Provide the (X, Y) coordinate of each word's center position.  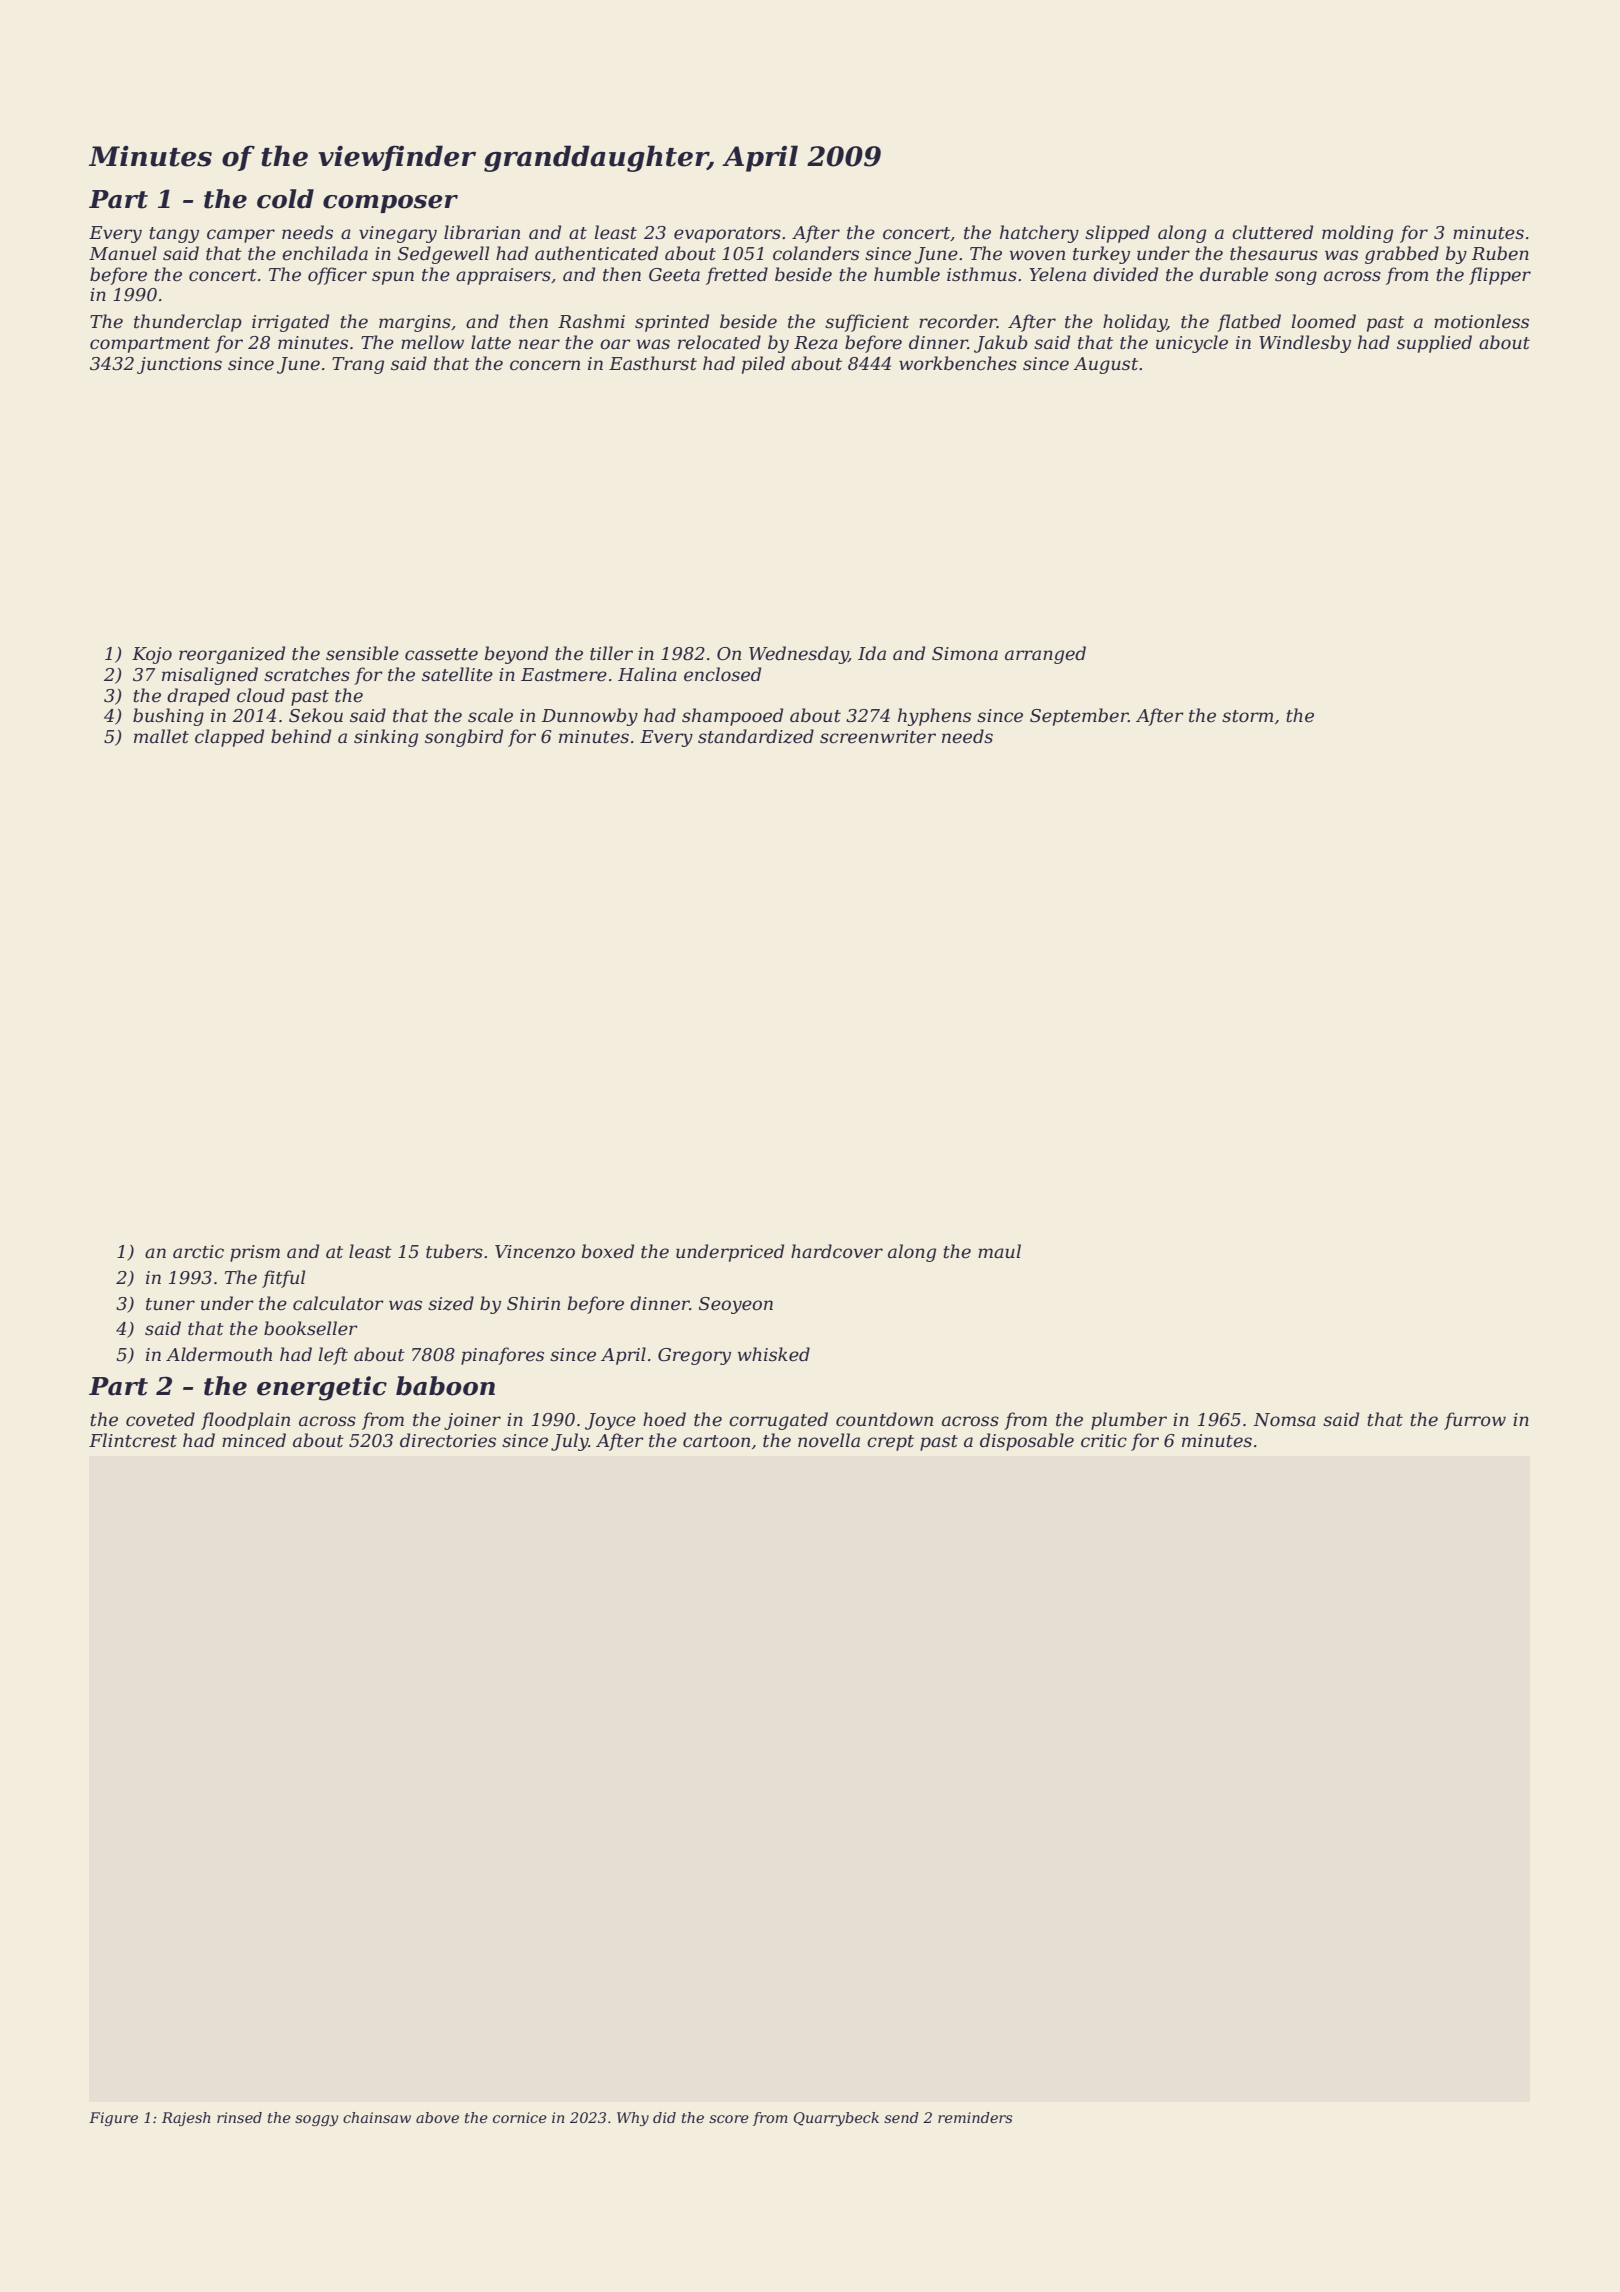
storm (1247, 716)
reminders (975, 2117)
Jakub (1001, 344)
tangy (174, 235)
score (729, 2119)
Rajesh (186, 2119)
